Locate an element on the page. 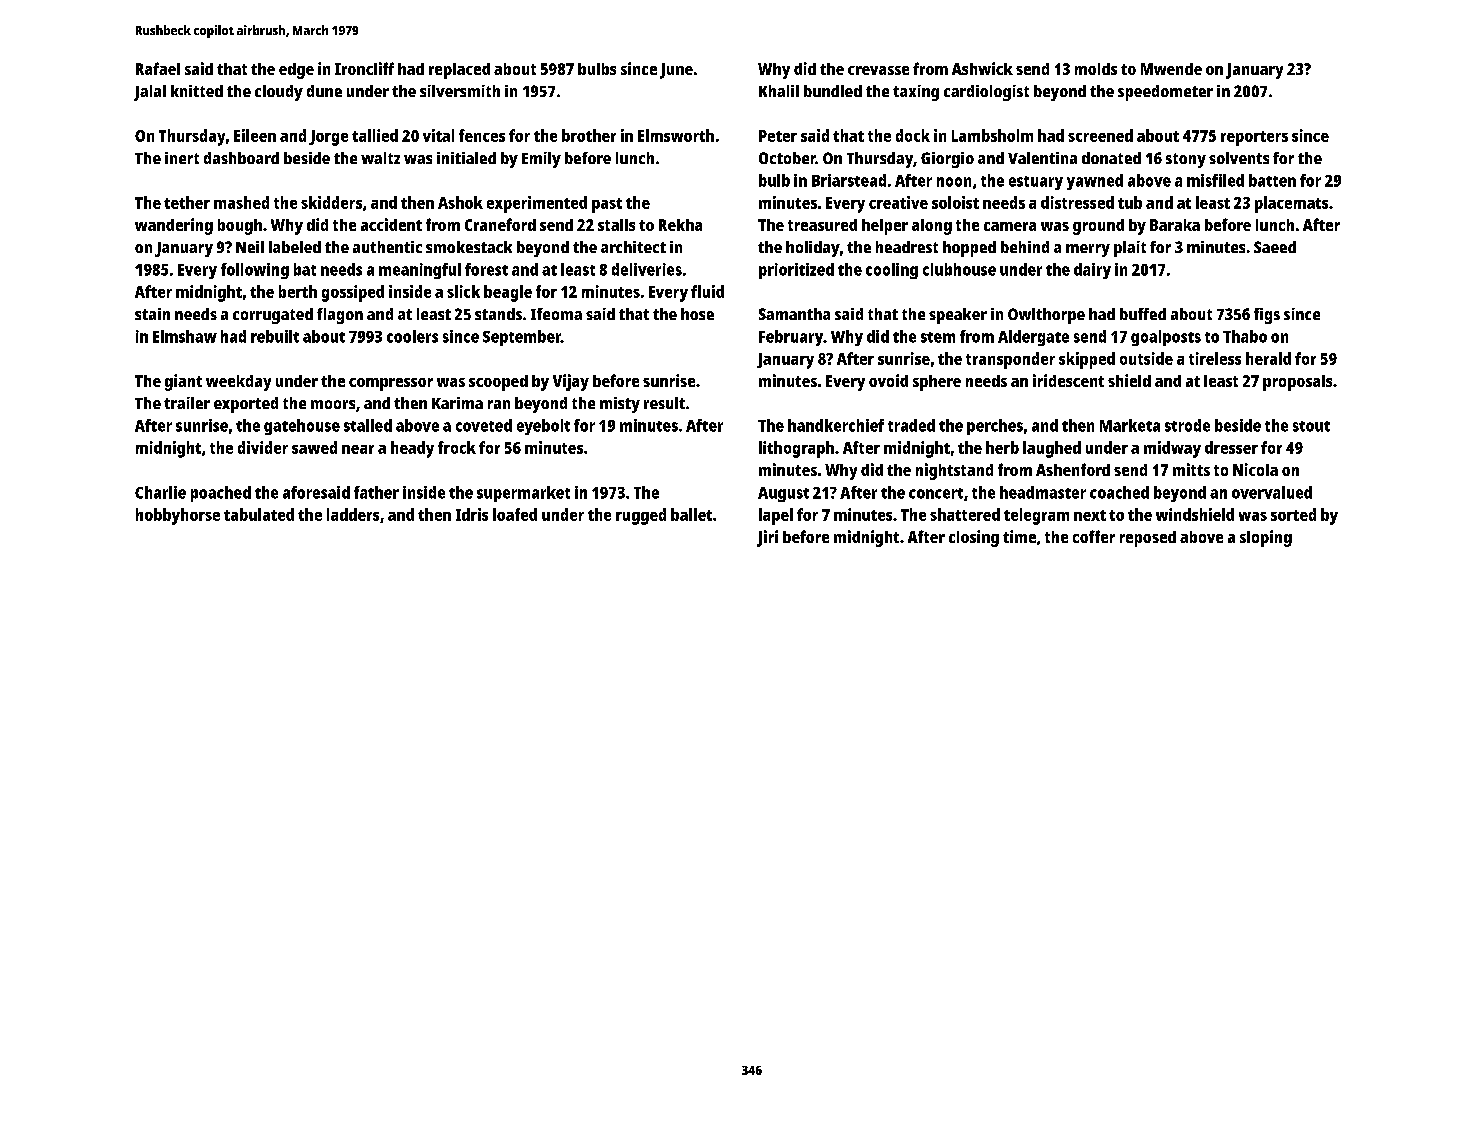 This page has width=1483, height=1146. figs is located at coordinates (1267, 316).
